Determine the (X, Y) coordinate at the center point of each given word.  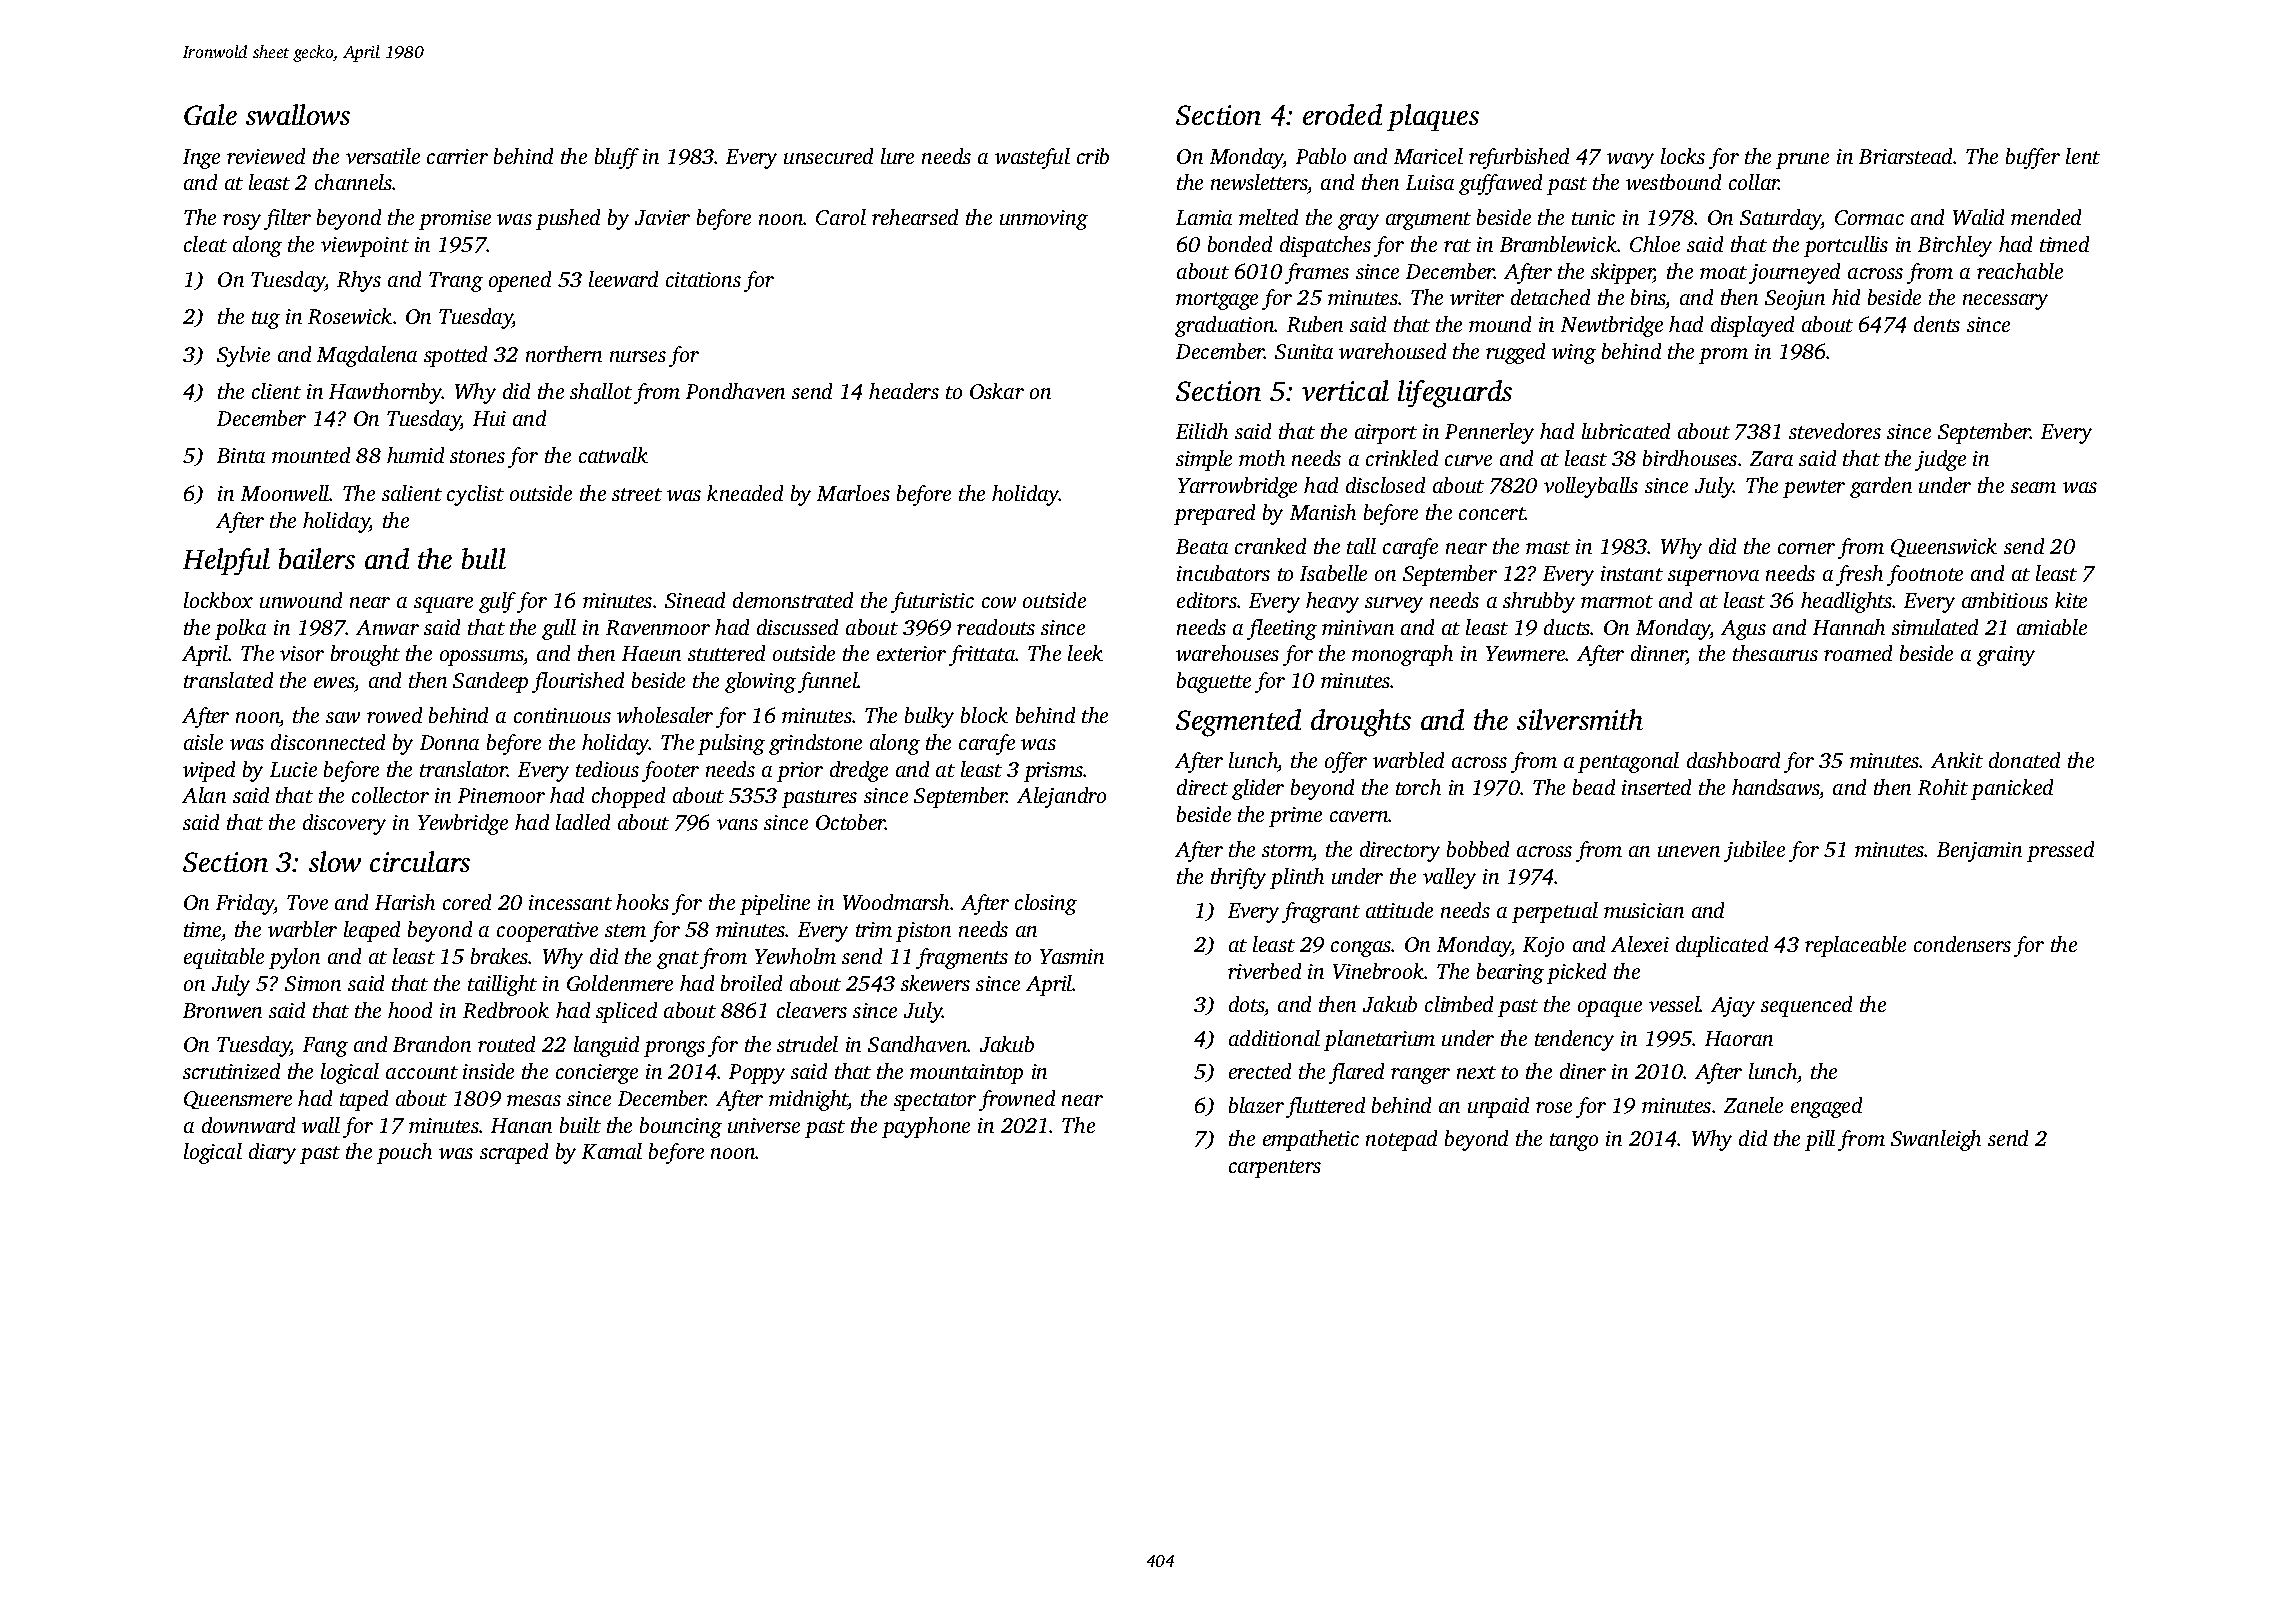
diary (272, 1153)
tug (266, 320)
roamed (1858, 653)
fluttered (1325, 1107)
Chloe (1655, 244)
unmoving (1044, 220)
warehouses (1227, 653)
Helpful (226, 561)
